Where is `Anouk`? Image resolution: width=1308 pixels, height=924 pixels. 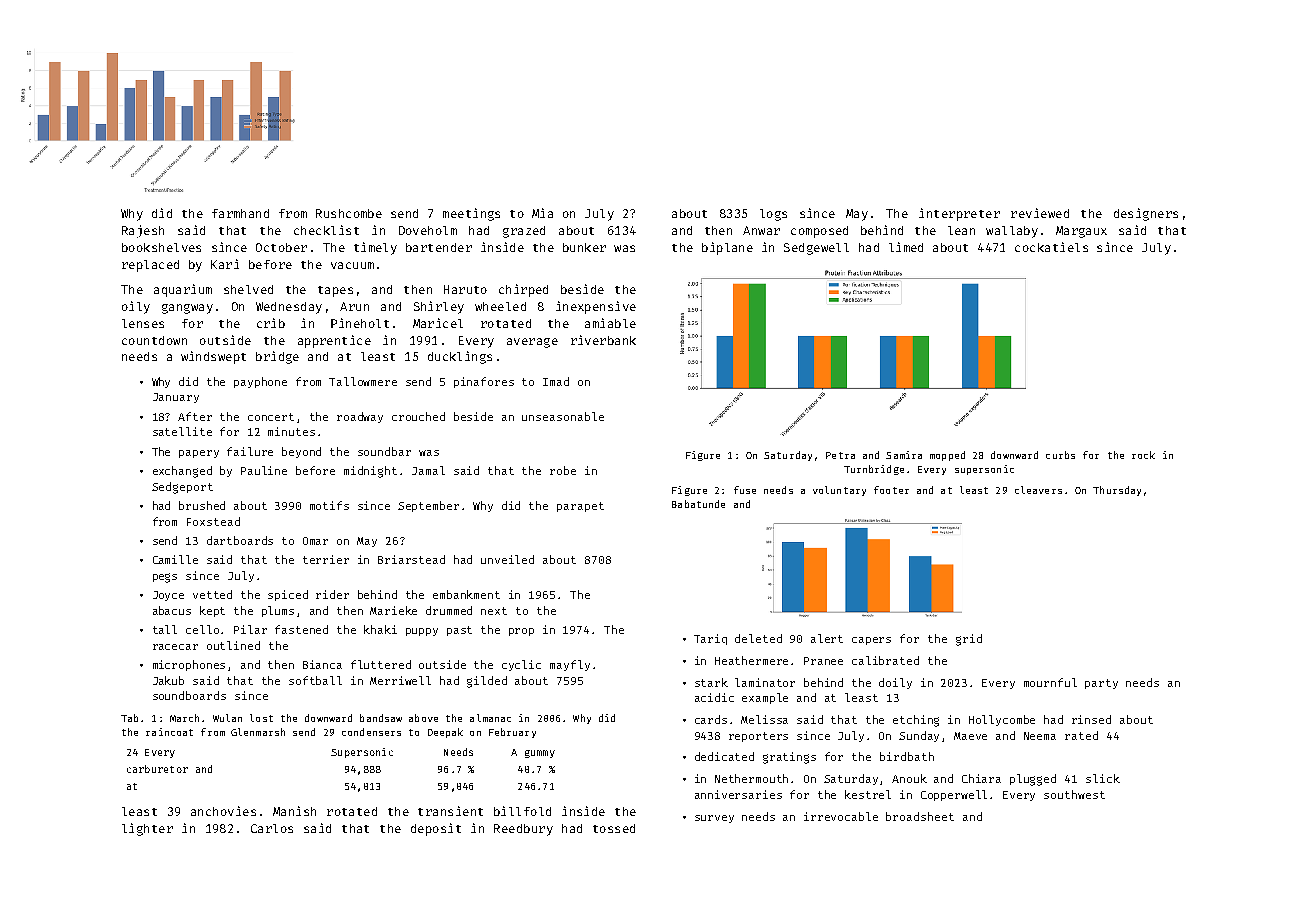 Anouk is located at coordinates (909, 778).
